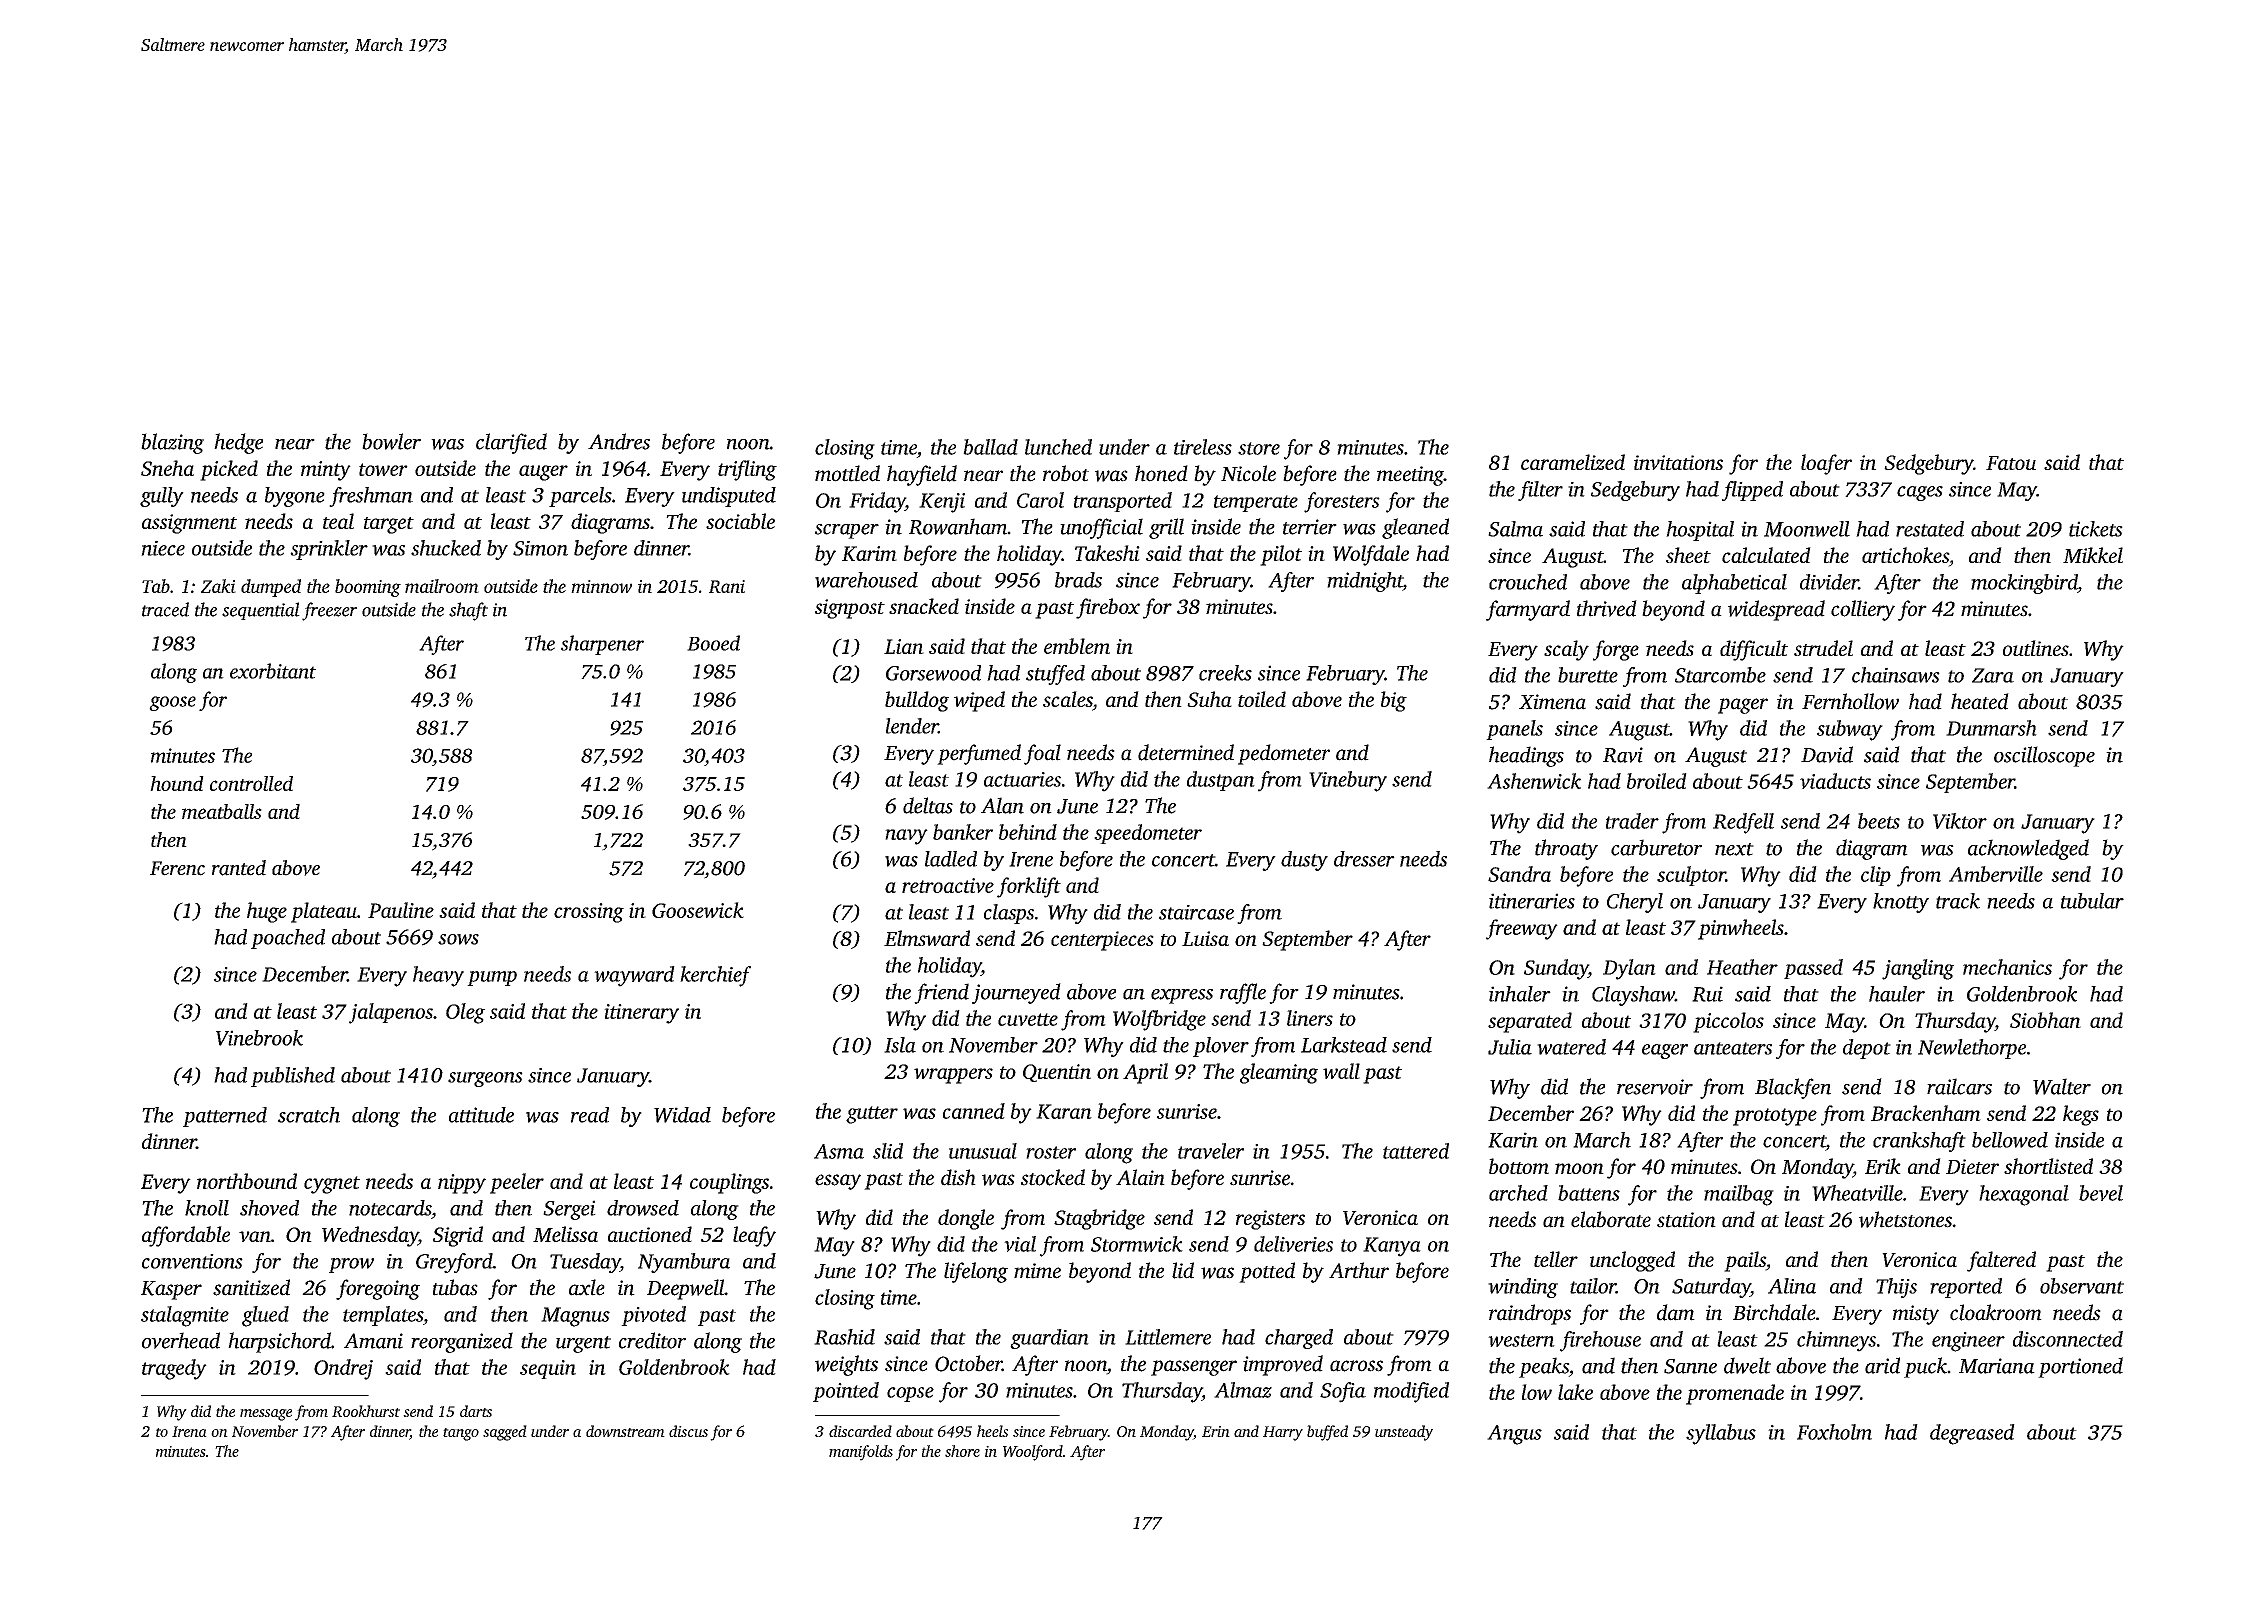 Image resolution: width=2264 pixels, height=1601 pixels. I want to click on lunched, so click(1058, 447).
